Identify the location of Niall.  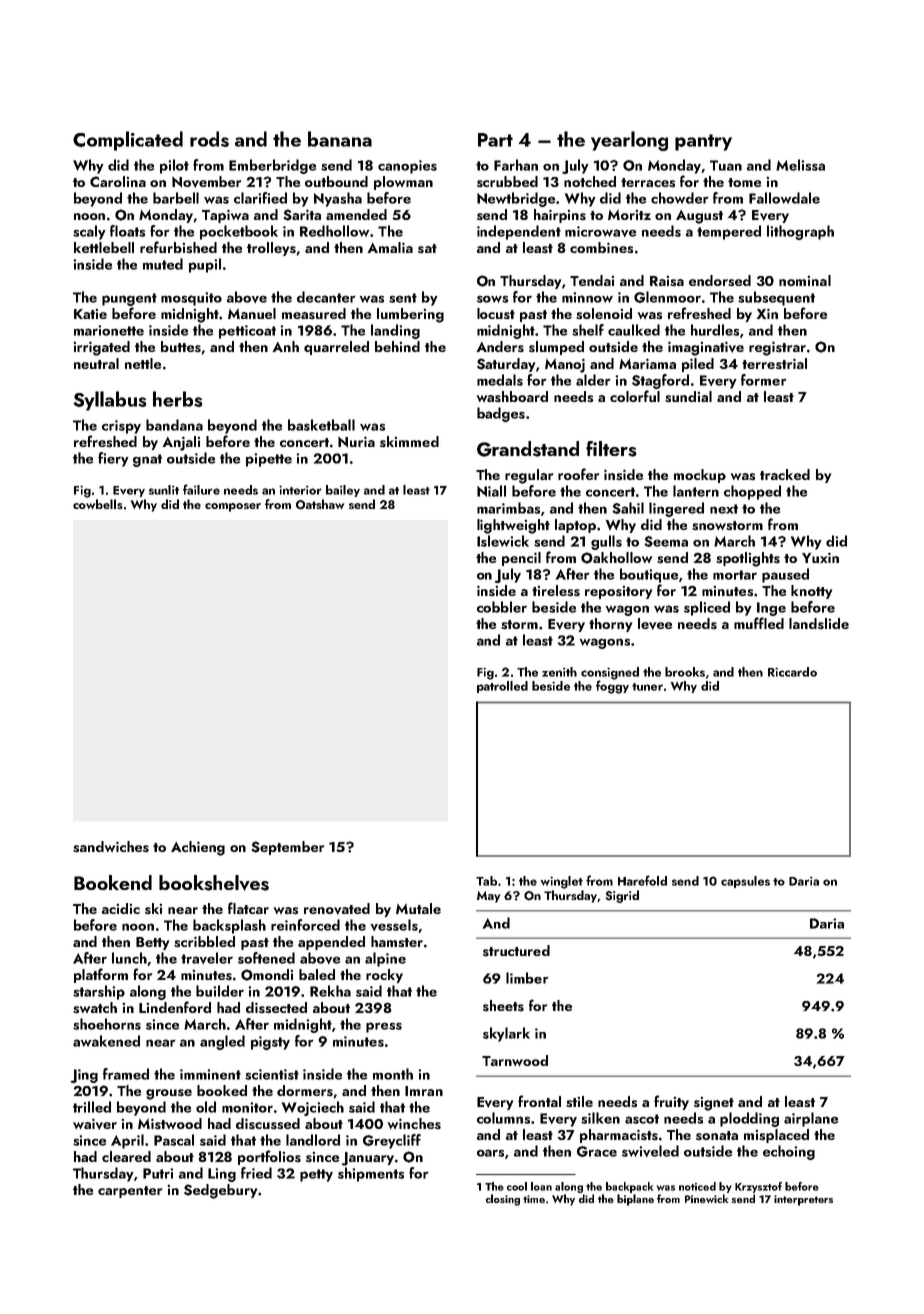
(491, 491).
